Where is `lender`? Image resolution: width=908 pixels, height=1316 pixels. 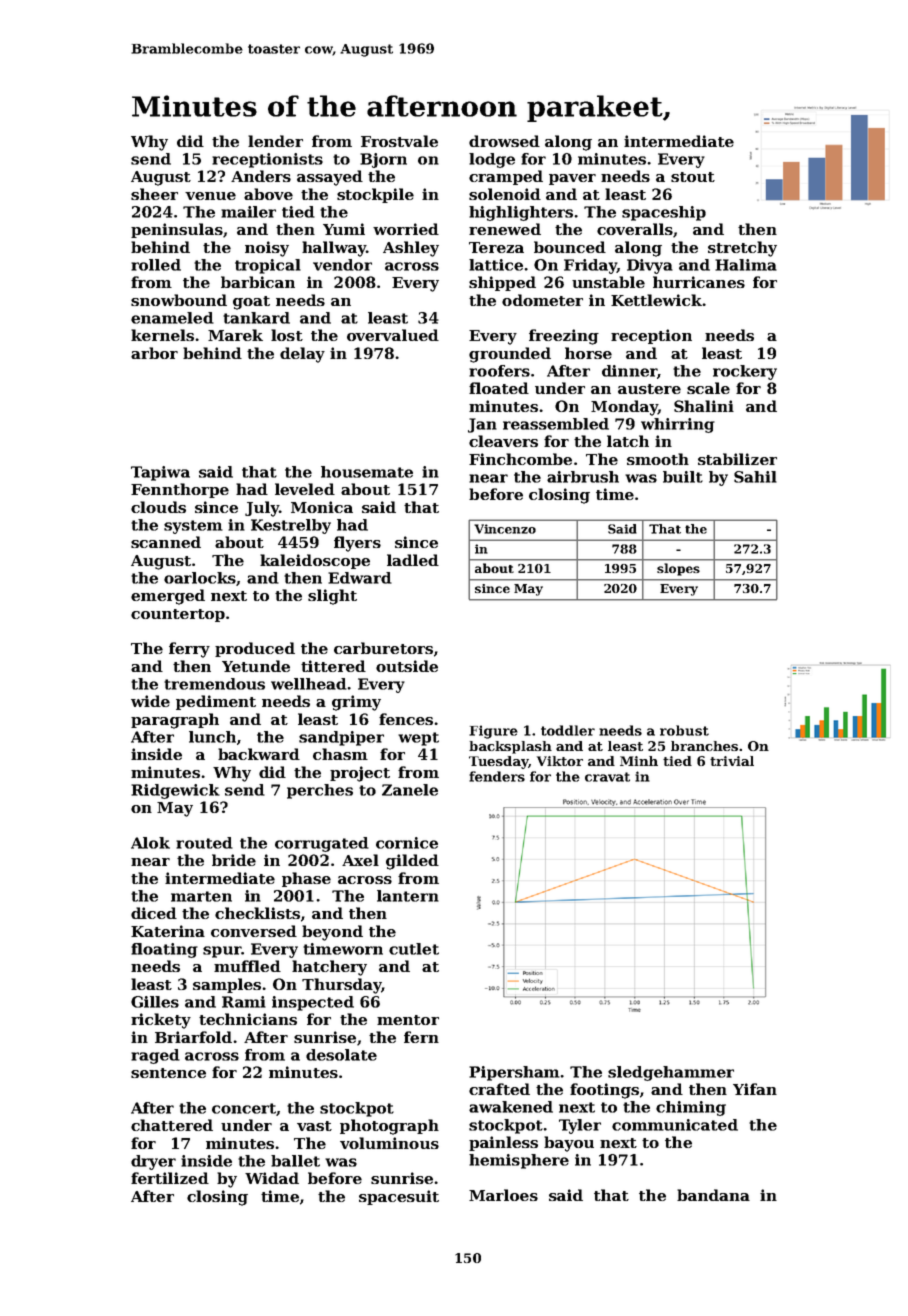
lender is located at coordinates (275, 141).
